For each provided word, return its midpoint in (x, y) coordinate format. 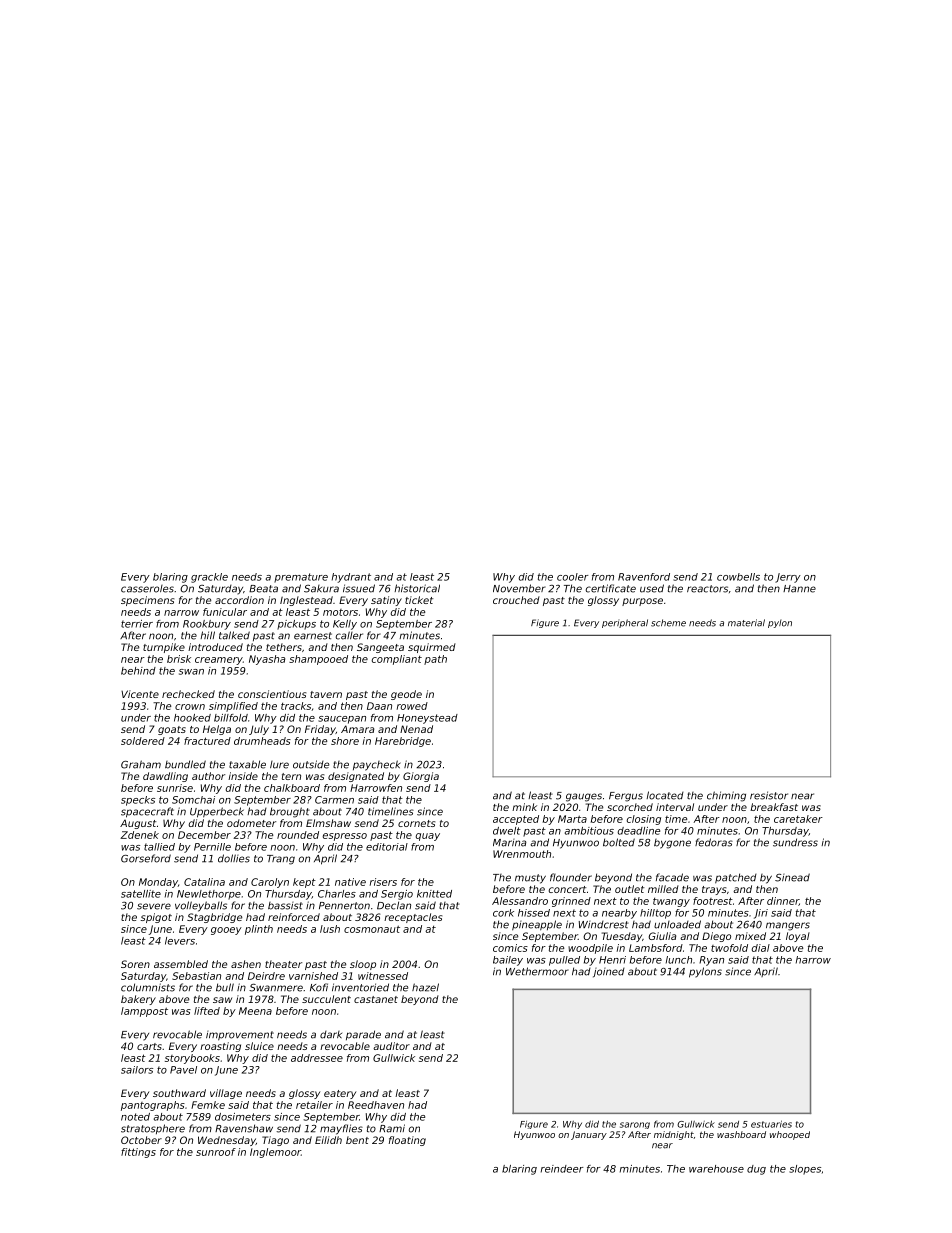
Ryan (711, 961)
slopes (805, 1170)
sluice (259, 1046)
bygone (672, 844)
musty (530, 879)
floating (407, 1141)
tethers (284, 647)
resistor (769, 795)
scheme (668, 623)
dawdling (165, 777)
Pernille (212, 847)
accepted (516, 820)
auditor (391, 1046)
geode (406, 695)
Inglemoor (275, 1153)
